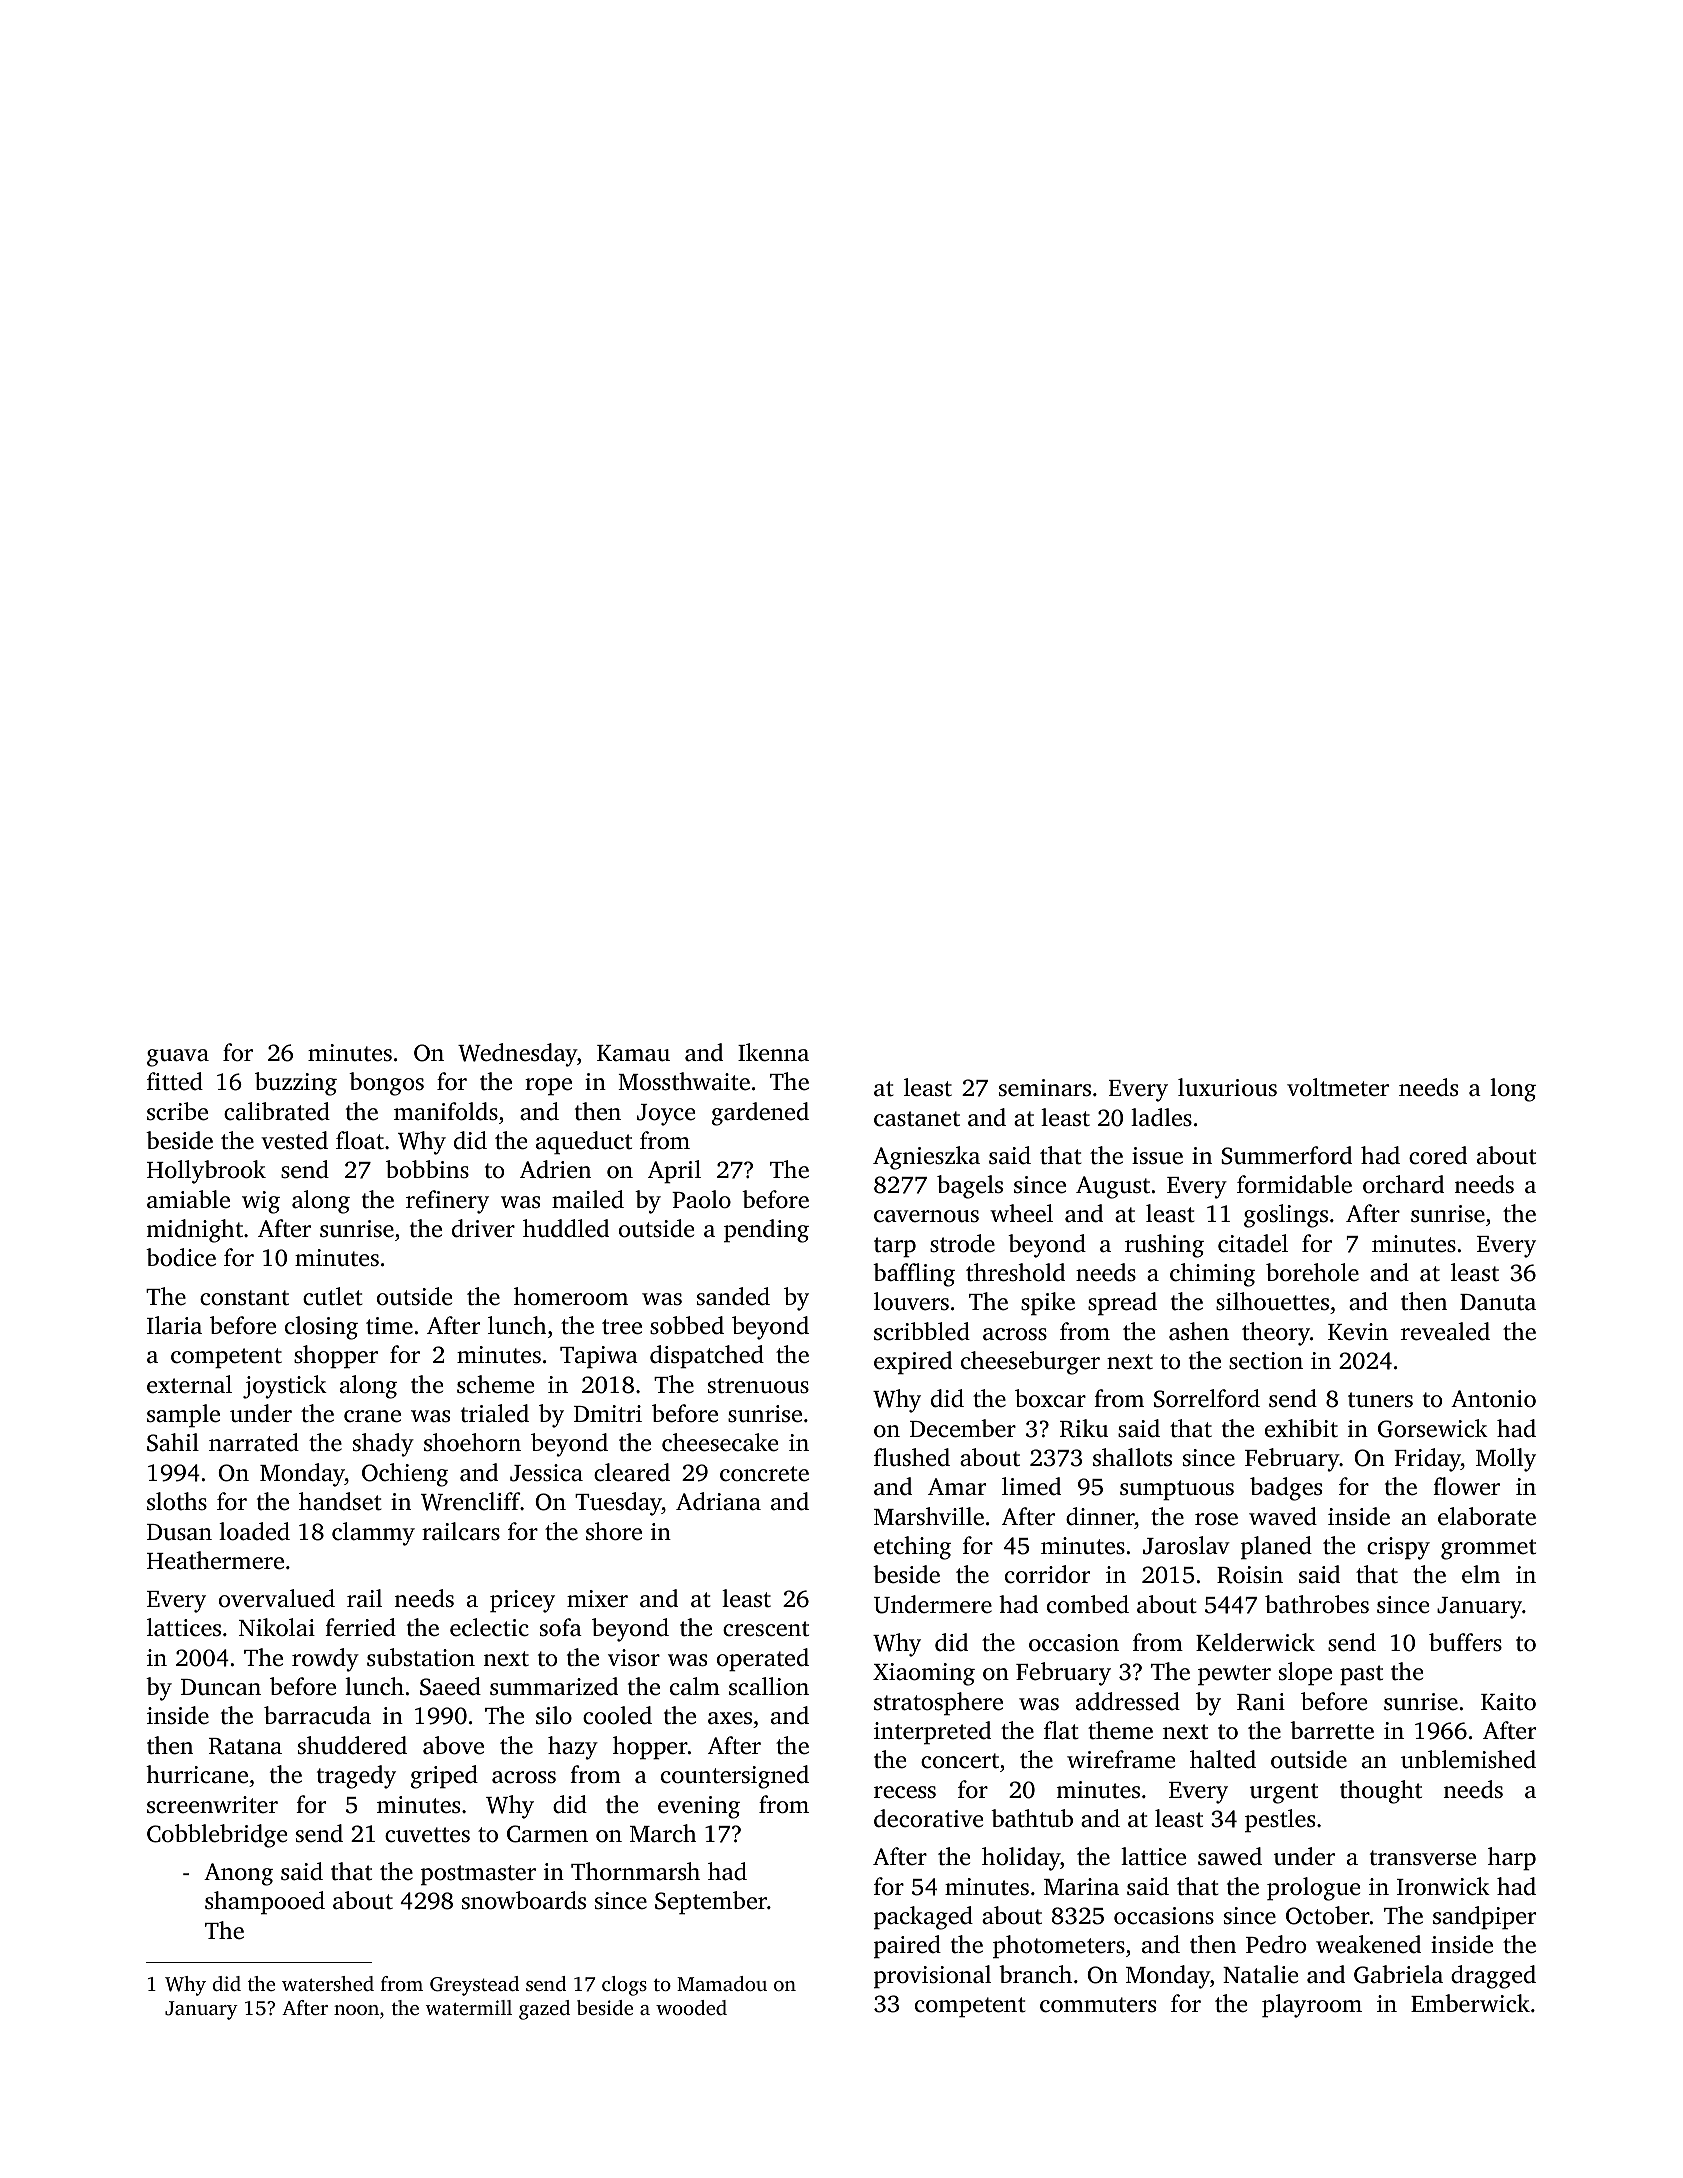 This document has height=2178, width=1683. What do you see at coordinates (1301, 1428) in the document?
I see `exhibit` at bounding box center [1301, 1428].
